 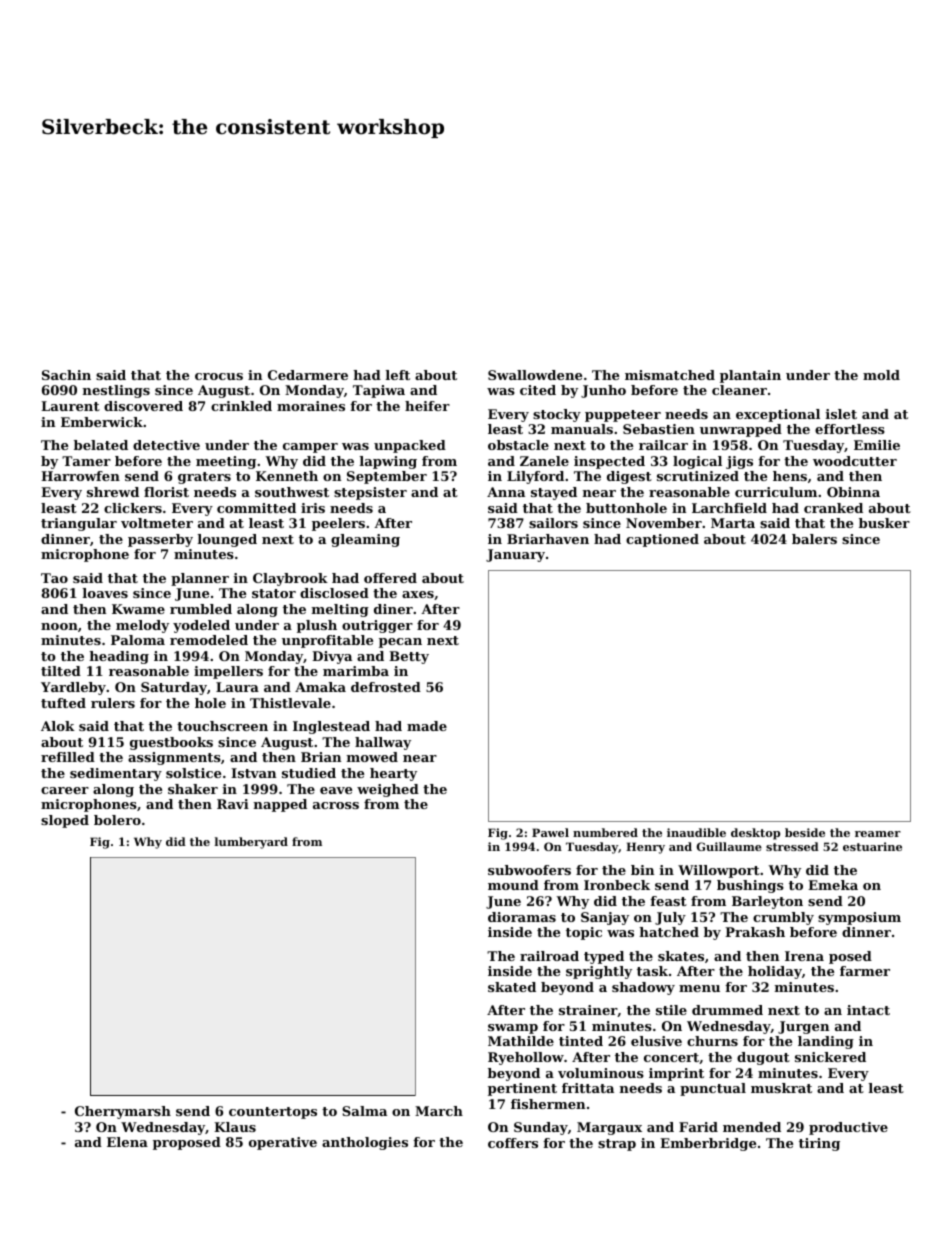 What do you see at coordinates (750, 376) in the page?
I see `plantain` at bounding box center [750, 376].
